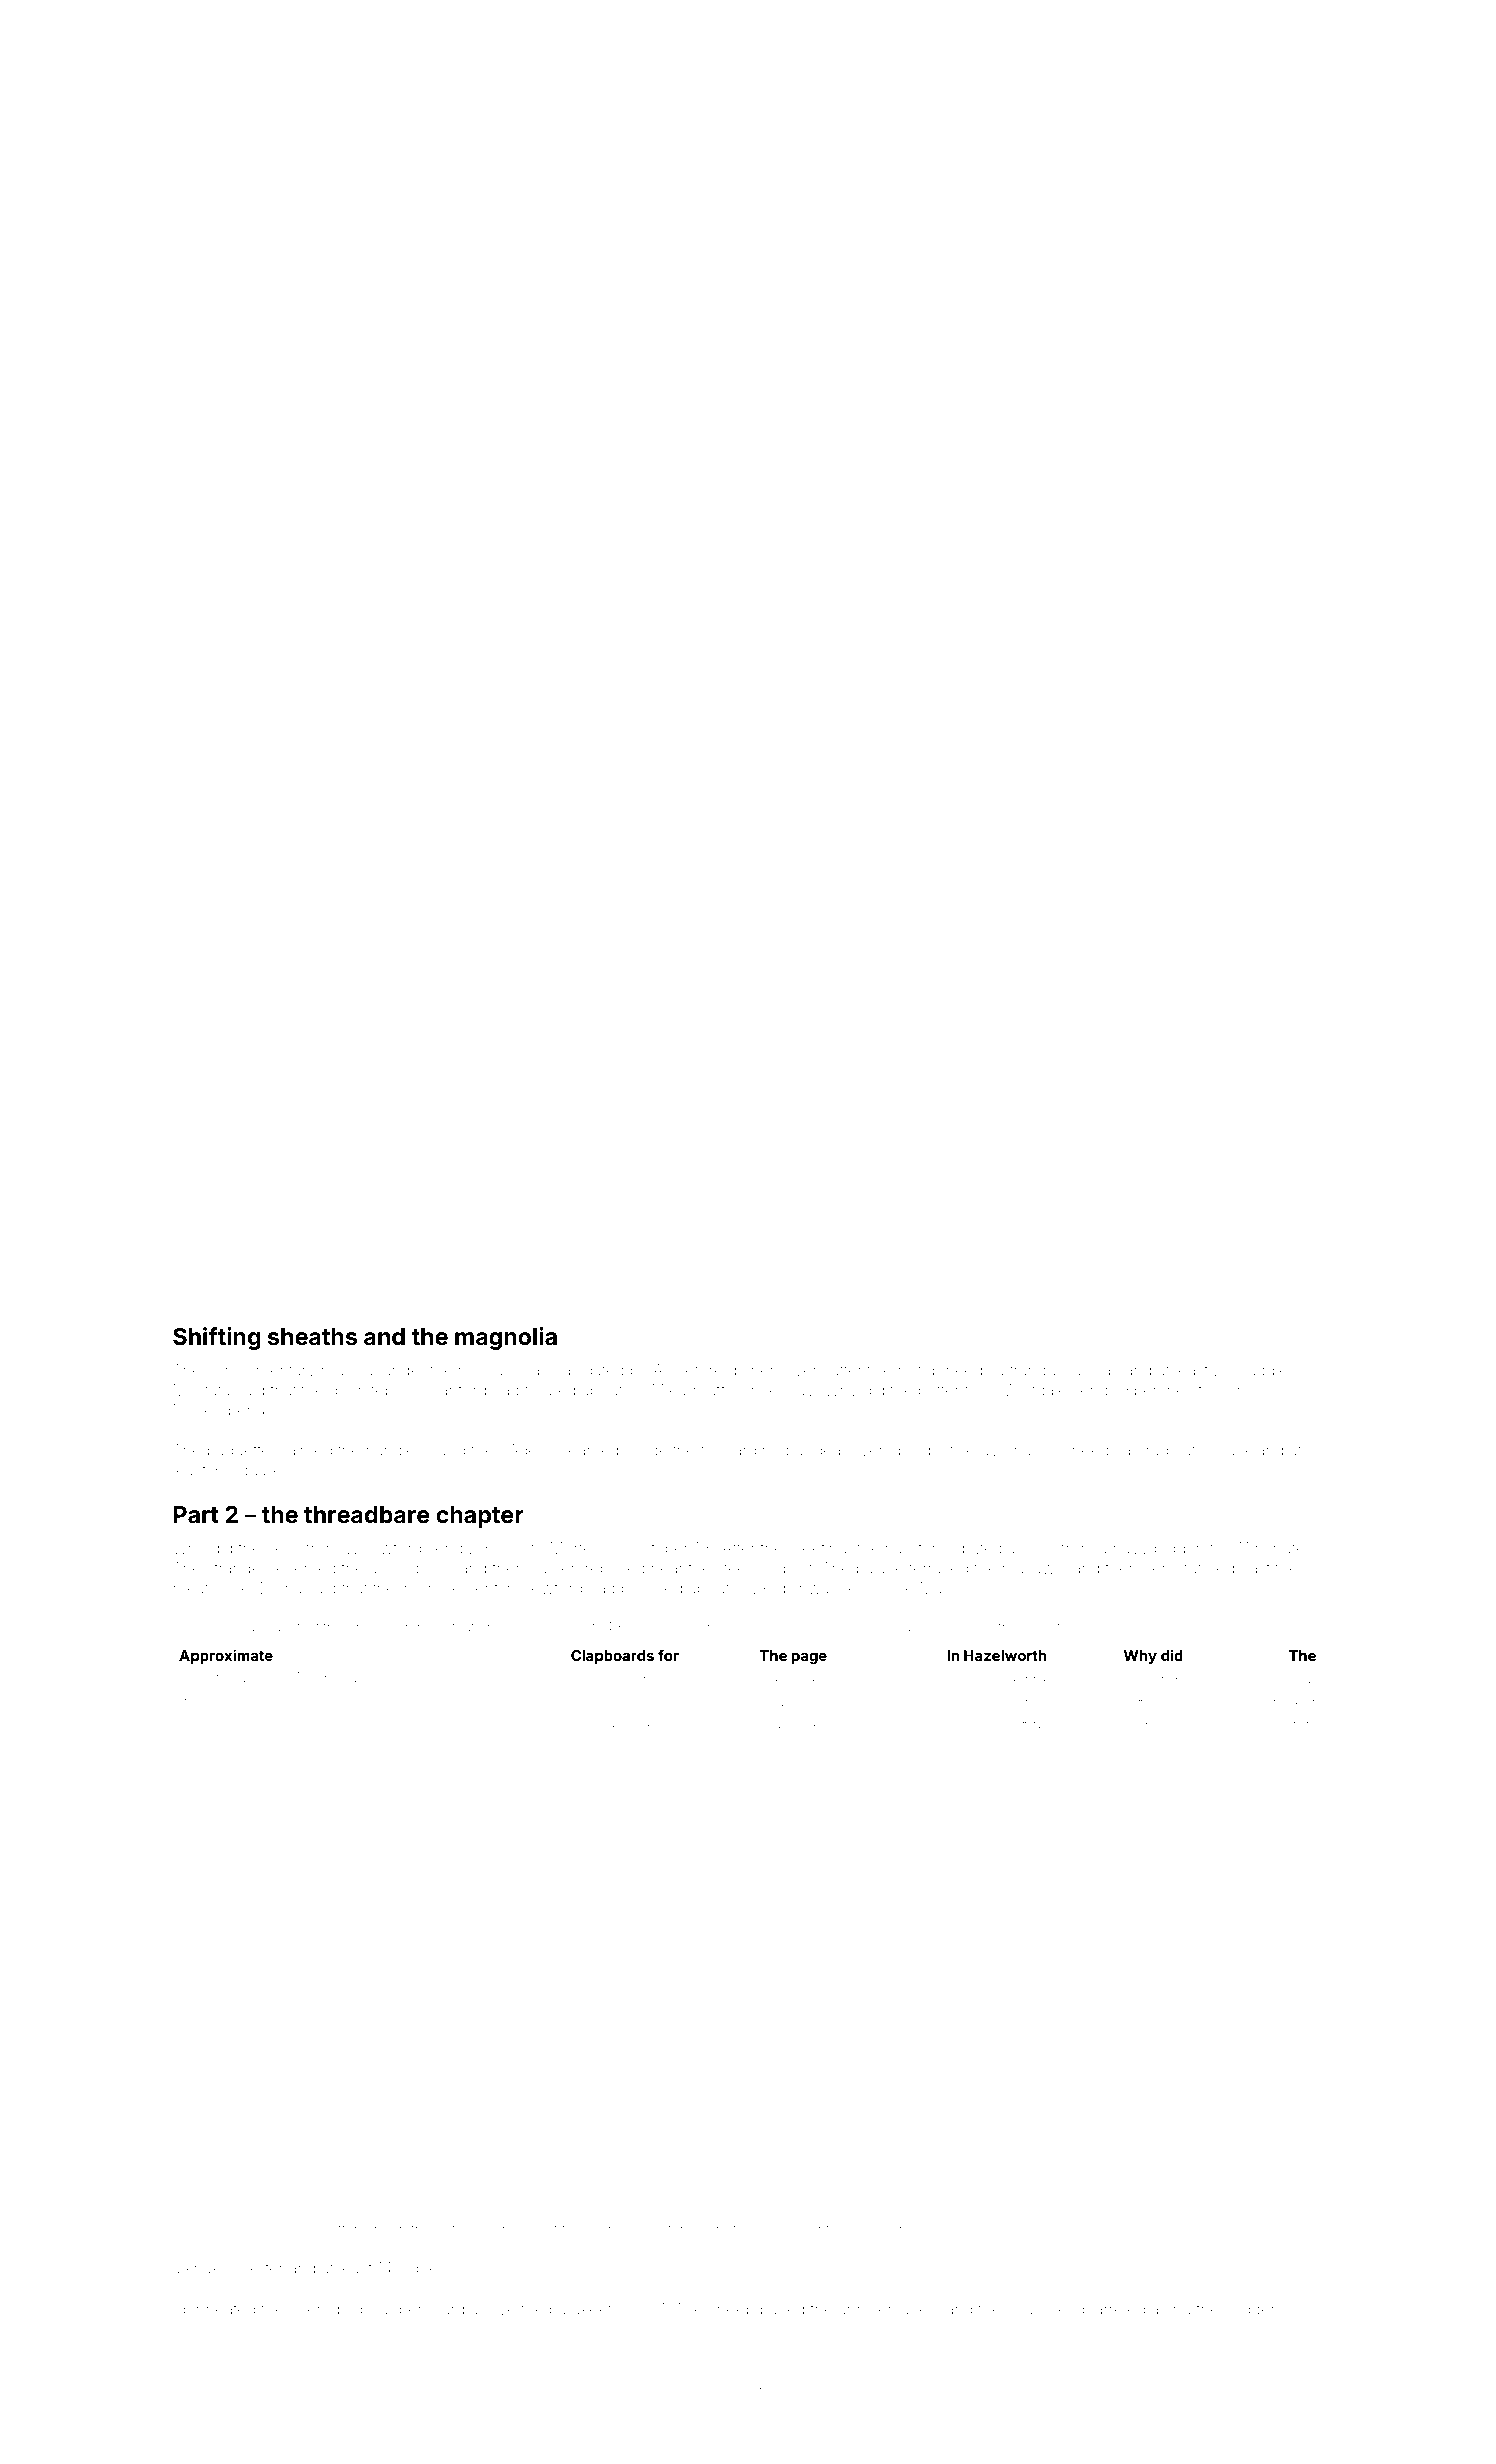  What do you see at coordinates (506, 1338) in the image?
I see `magnolia` at bounding box center [506, 1338].
